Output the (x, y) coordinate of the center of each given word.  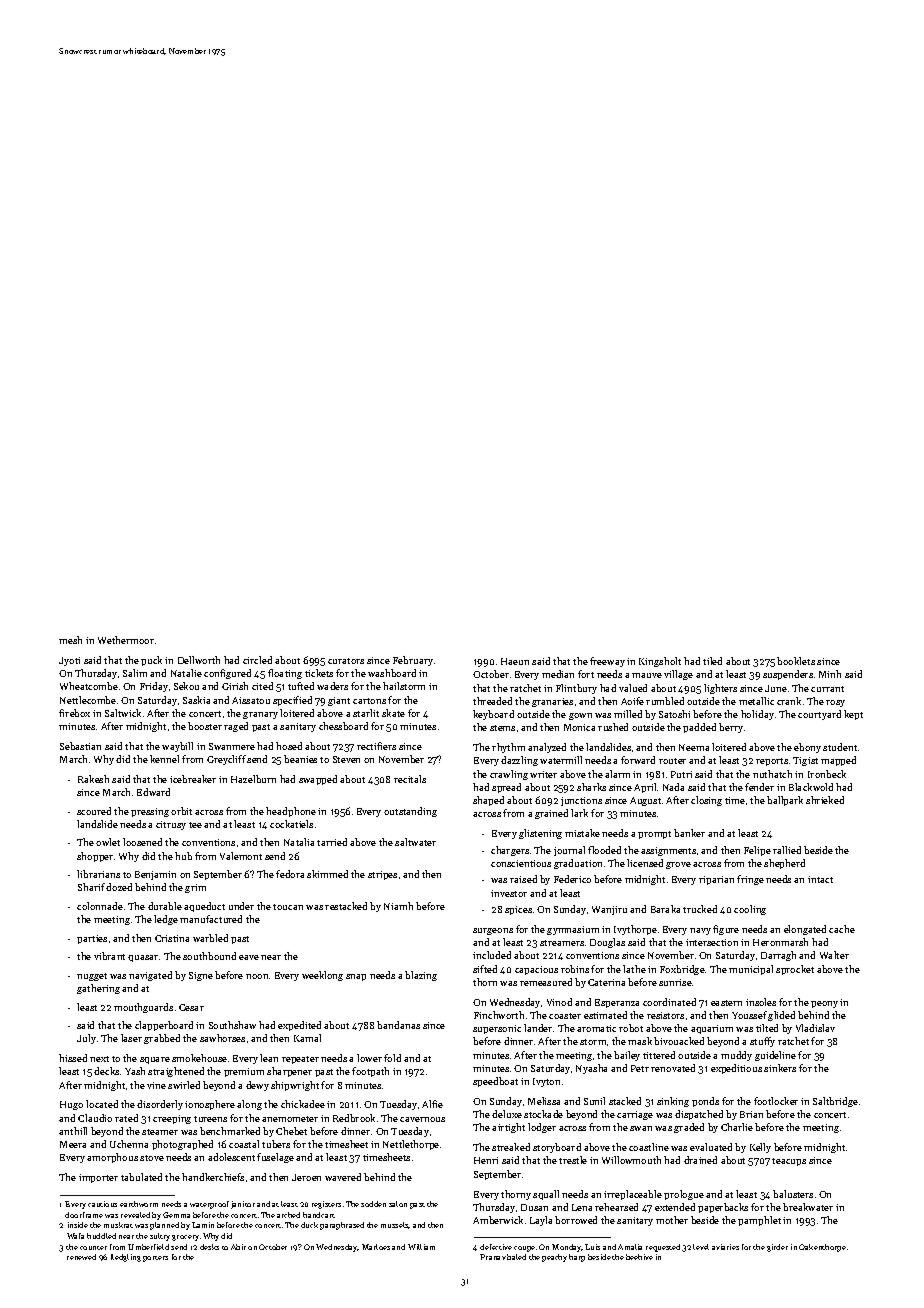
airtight (508, 1128)
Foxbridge (682, 970)
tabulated (141, 1177)
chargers (510, 851)
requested (663, 1248)
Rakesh (93, 779)
